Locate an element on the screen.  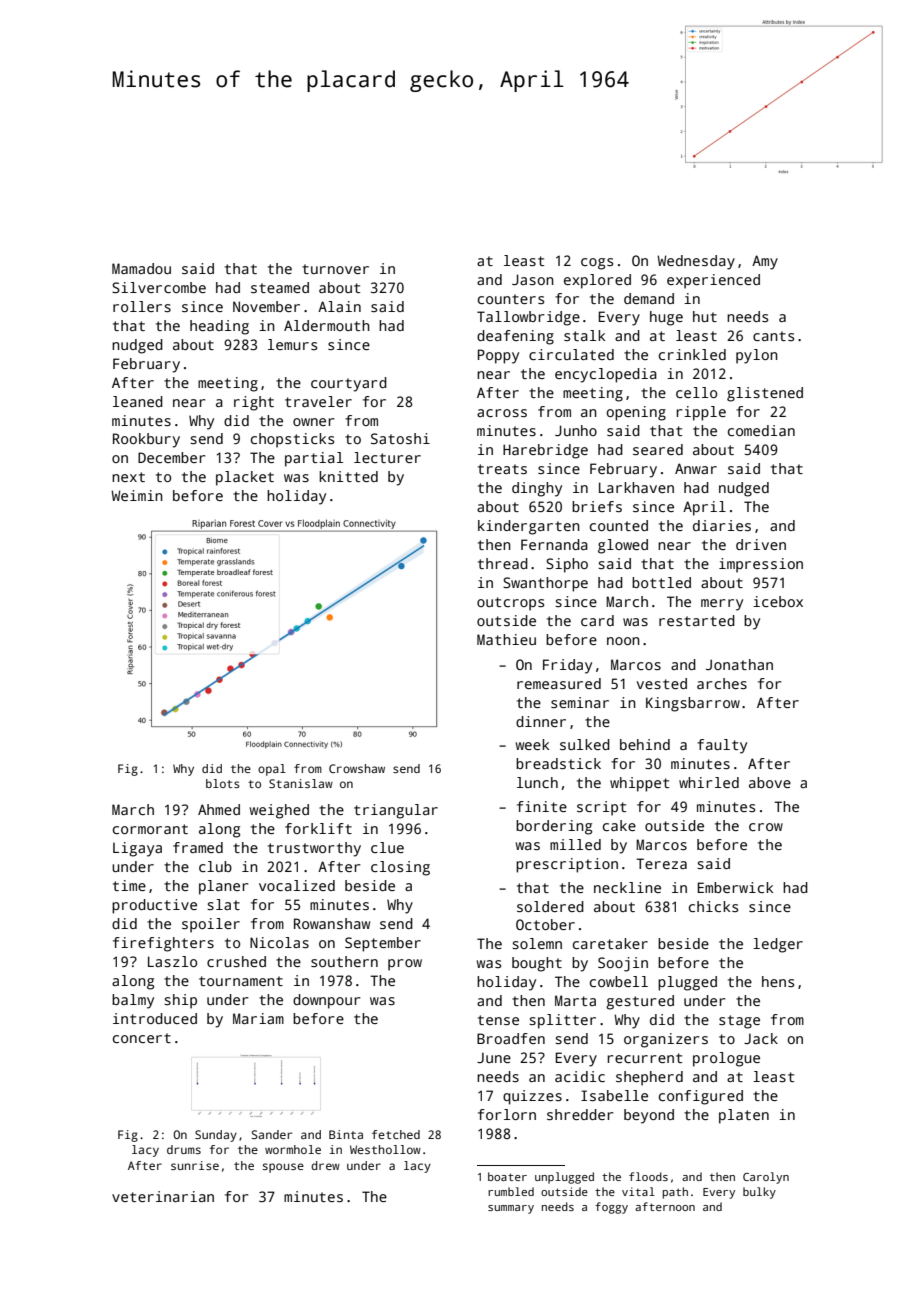
summary is located at coordinates (511, 1209).
